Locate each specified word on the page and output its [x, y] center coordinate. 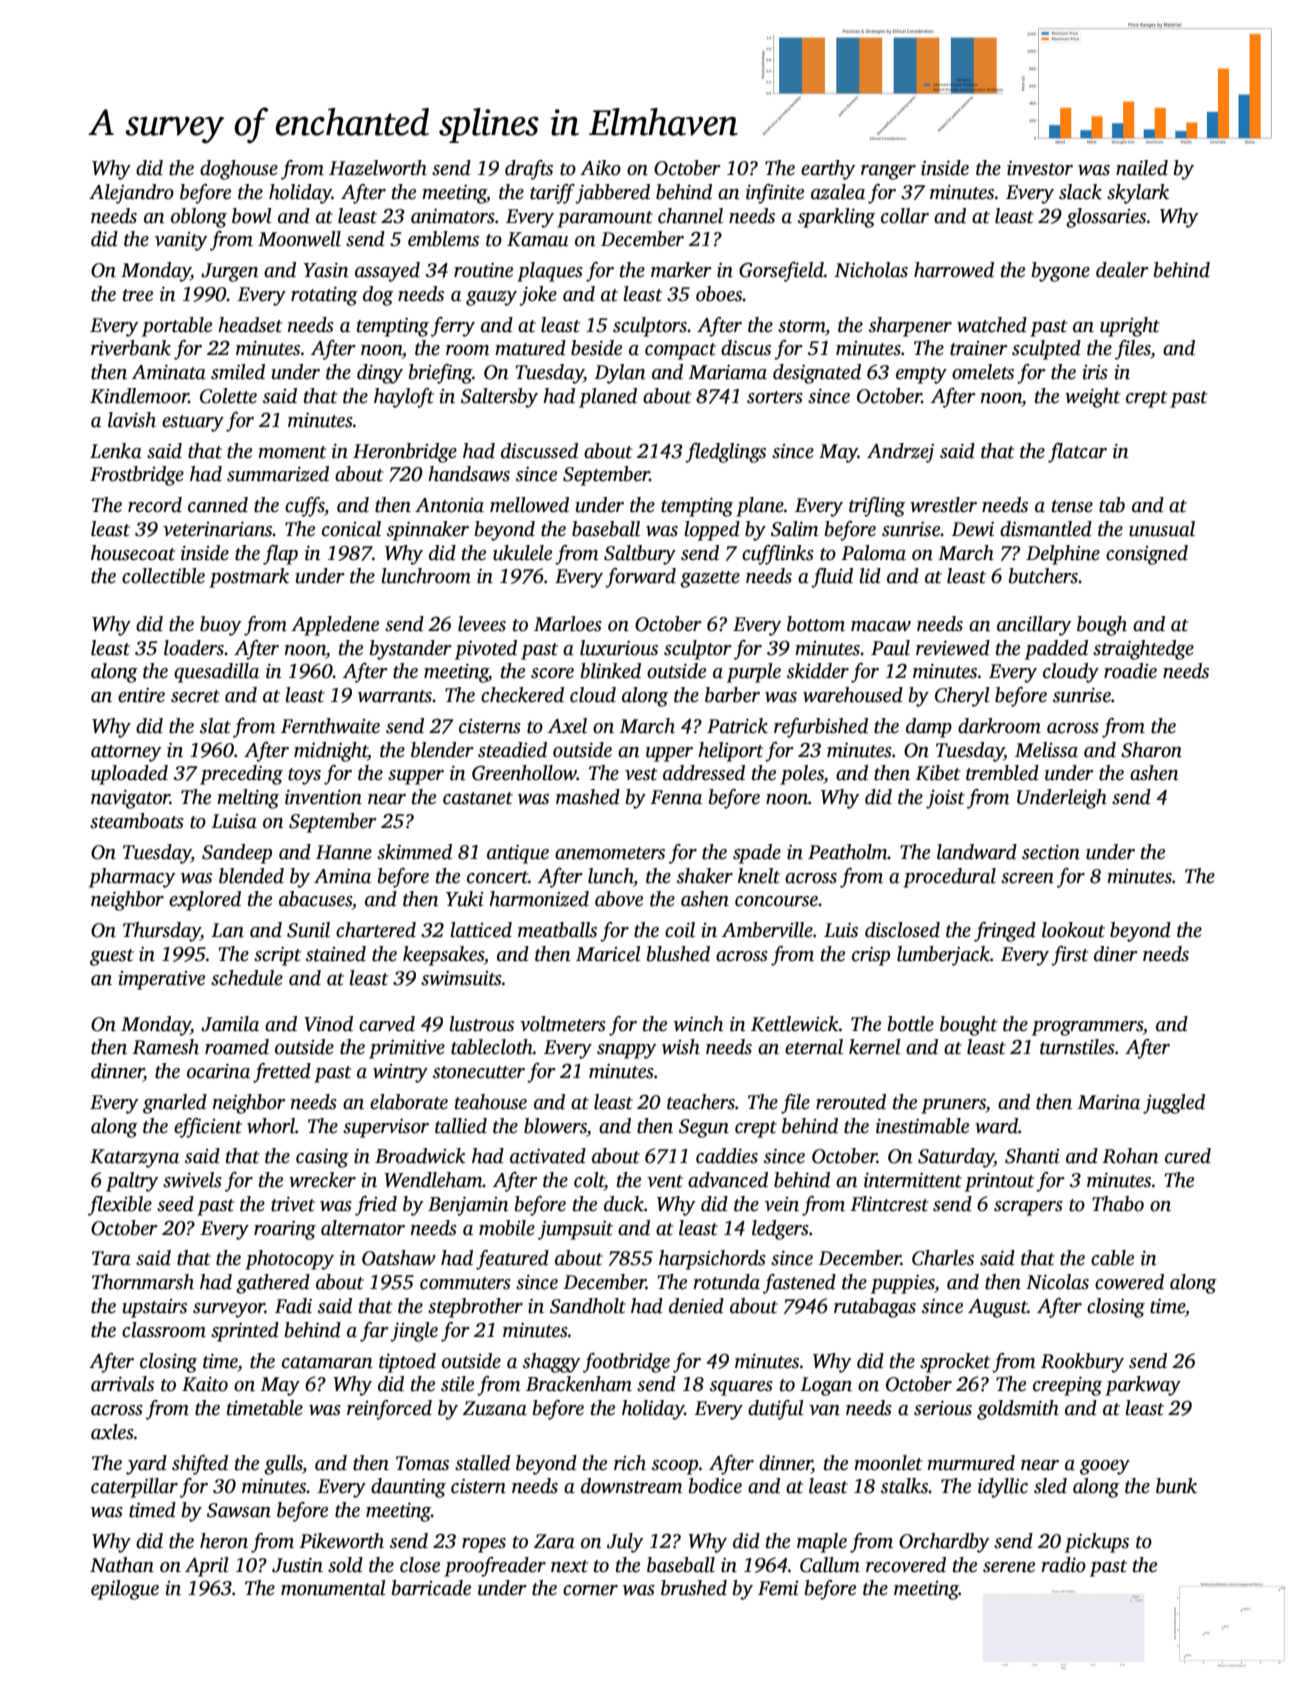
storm [801, 326]
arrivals [122, 1384]
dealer [1122, 270]
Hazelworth [378, 168]
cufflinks [778, 555]
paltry [132, 1182]
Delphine [1063, 555]
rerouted [851, 1102]
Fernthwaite [330, 726]
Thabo [1118, 1204]
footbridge [626, 1363]
